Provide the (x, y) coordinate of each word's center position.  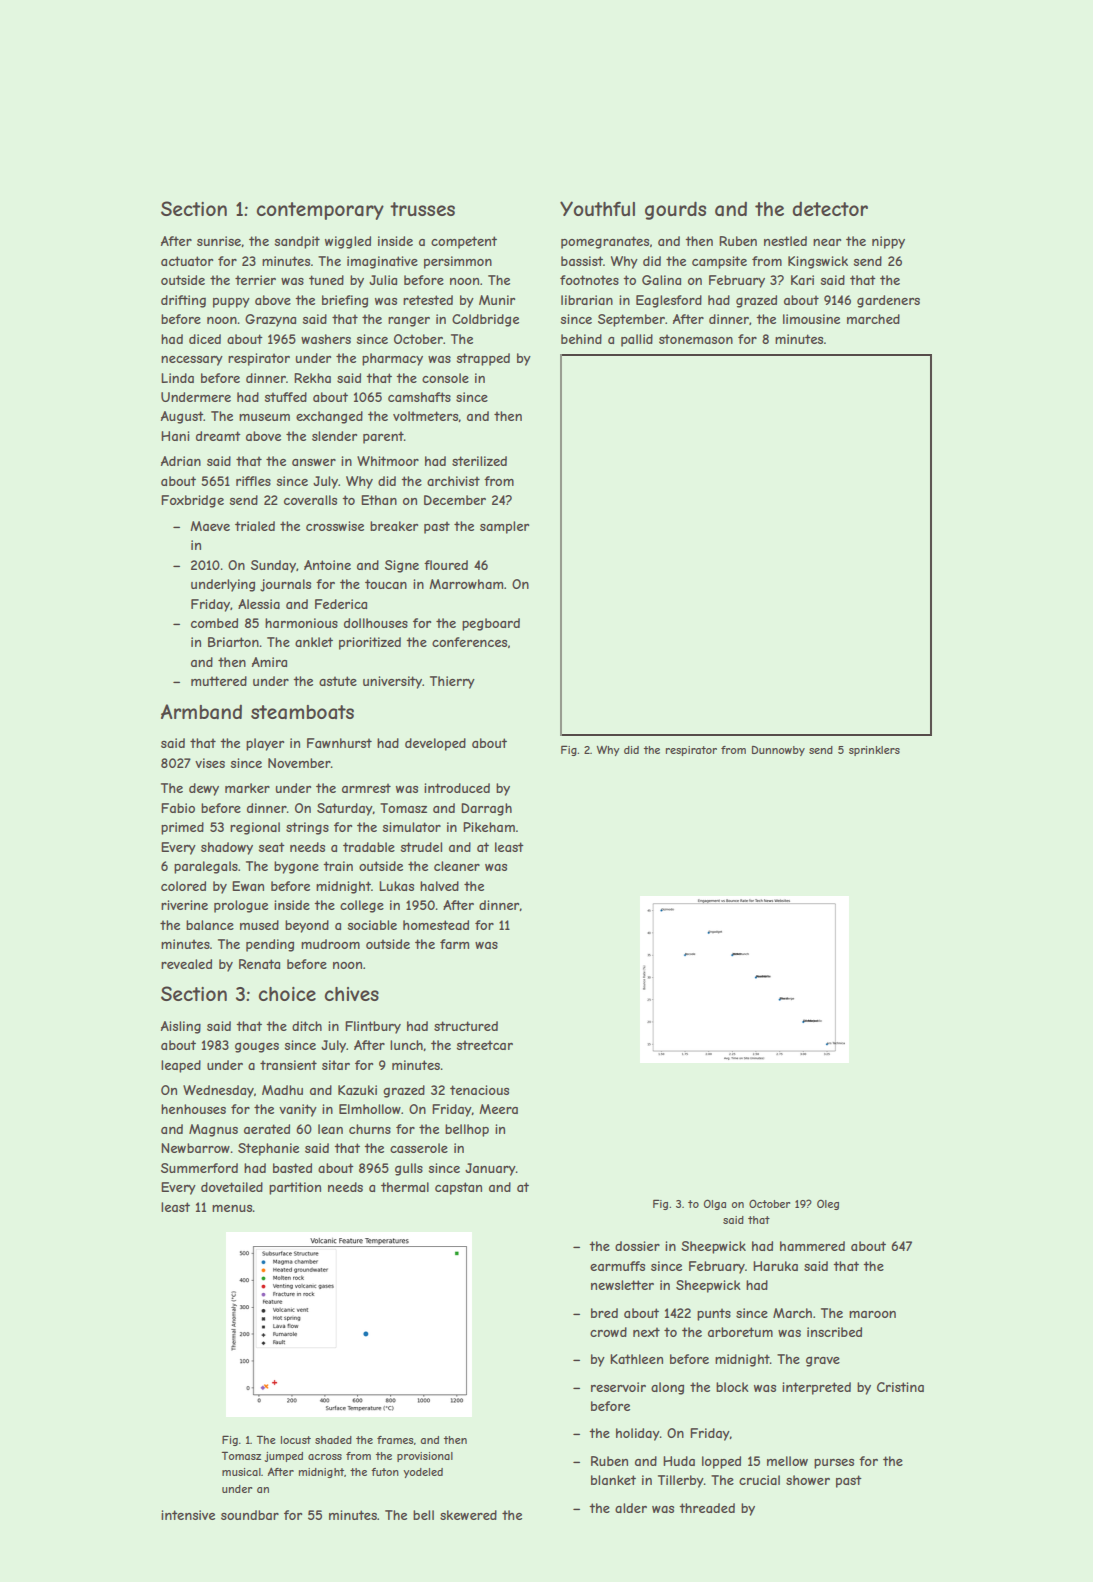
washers (326, 339)
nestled (785, 241)
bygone (296, 867)
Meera (498, 1109)
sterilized (479, 461)
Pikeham (489, 827)
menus (232, 1208)
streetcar (485, 1045)
